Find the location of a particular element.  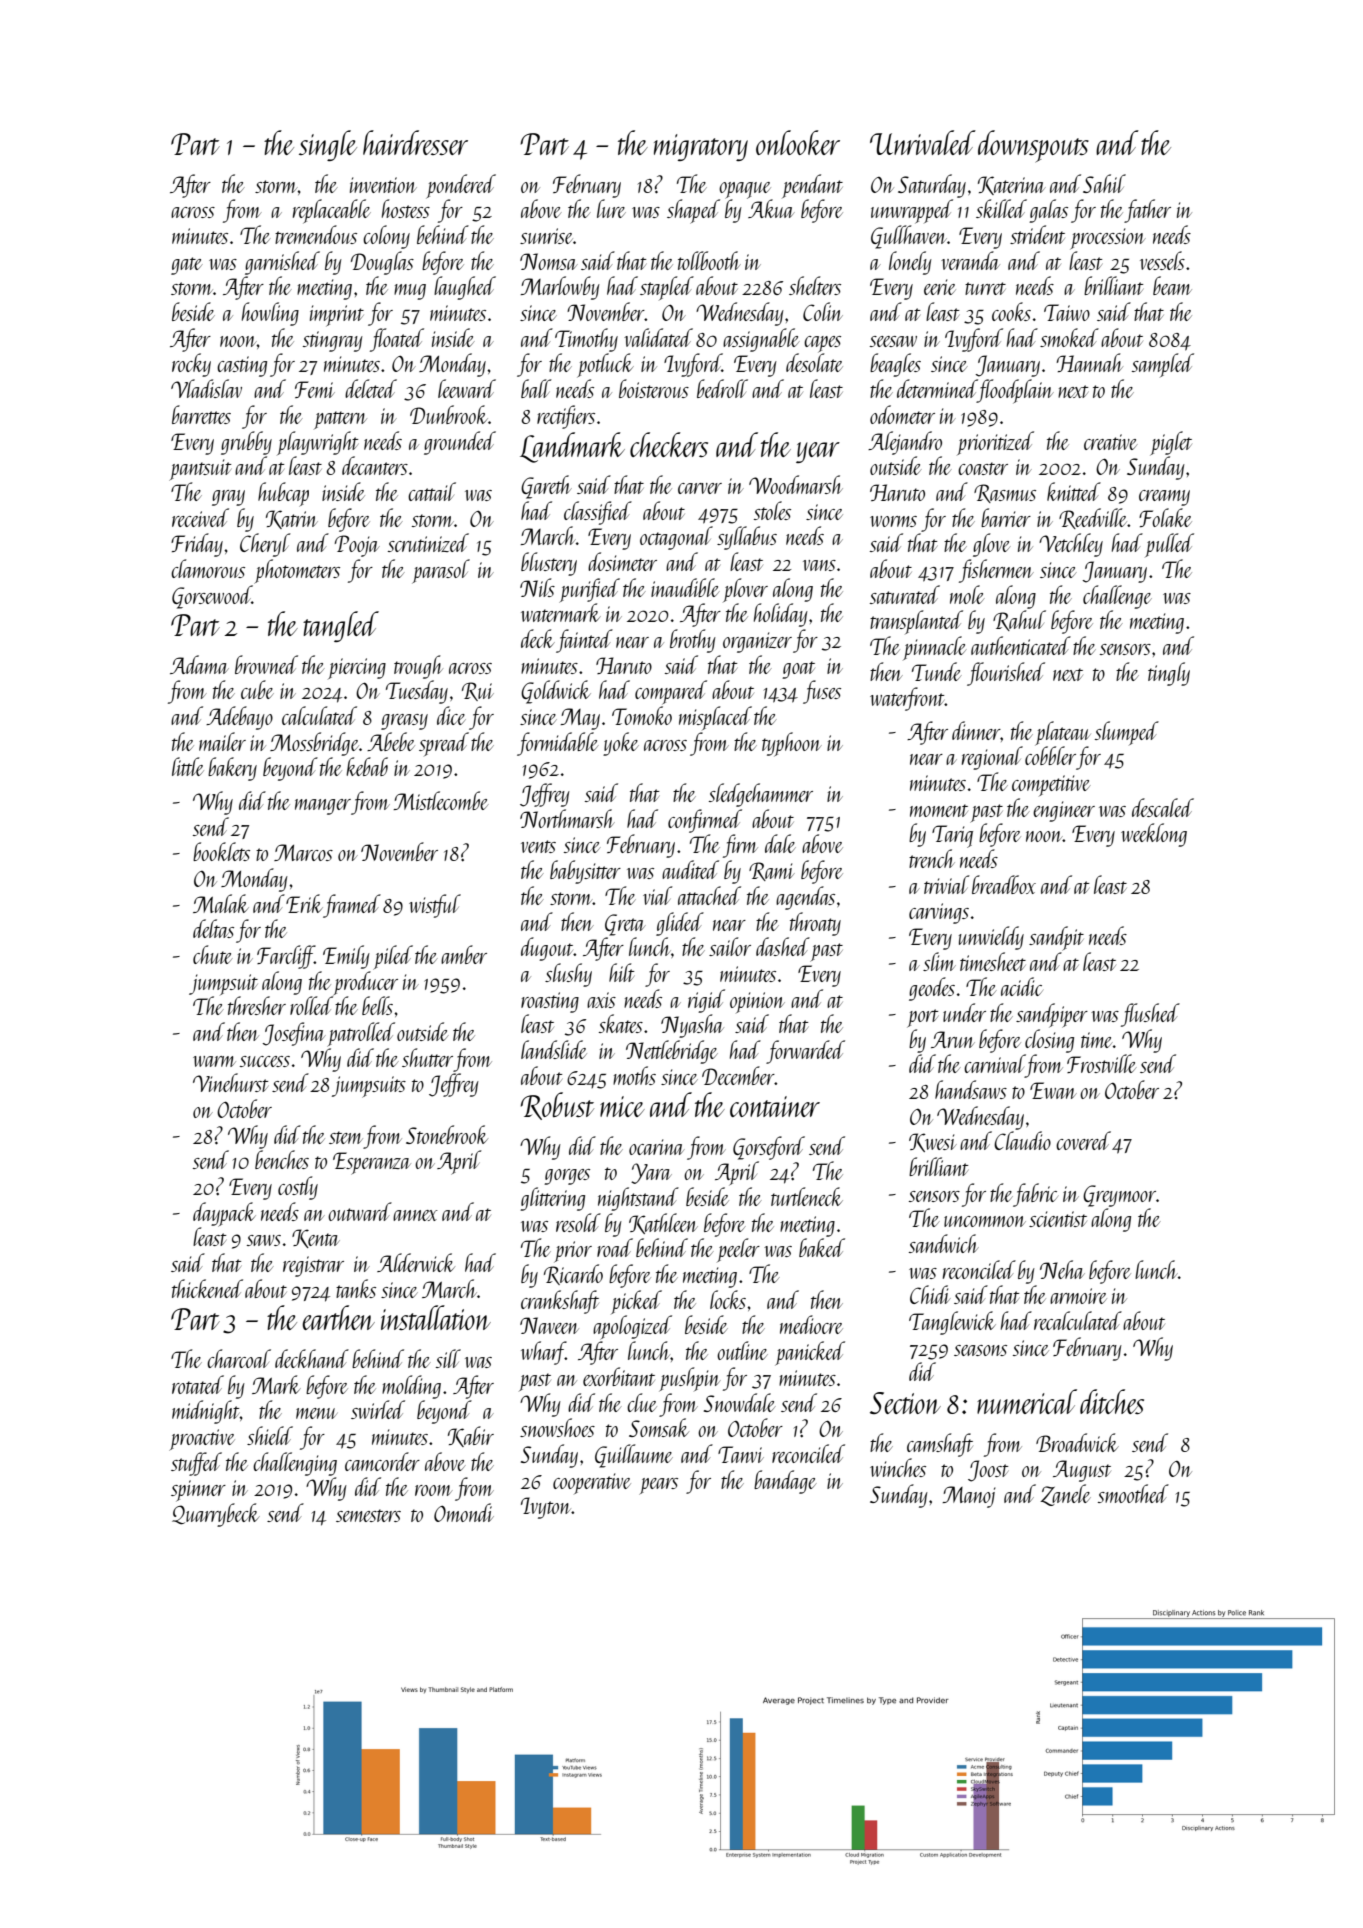

semesters is located at coordinates (368, 1515).
